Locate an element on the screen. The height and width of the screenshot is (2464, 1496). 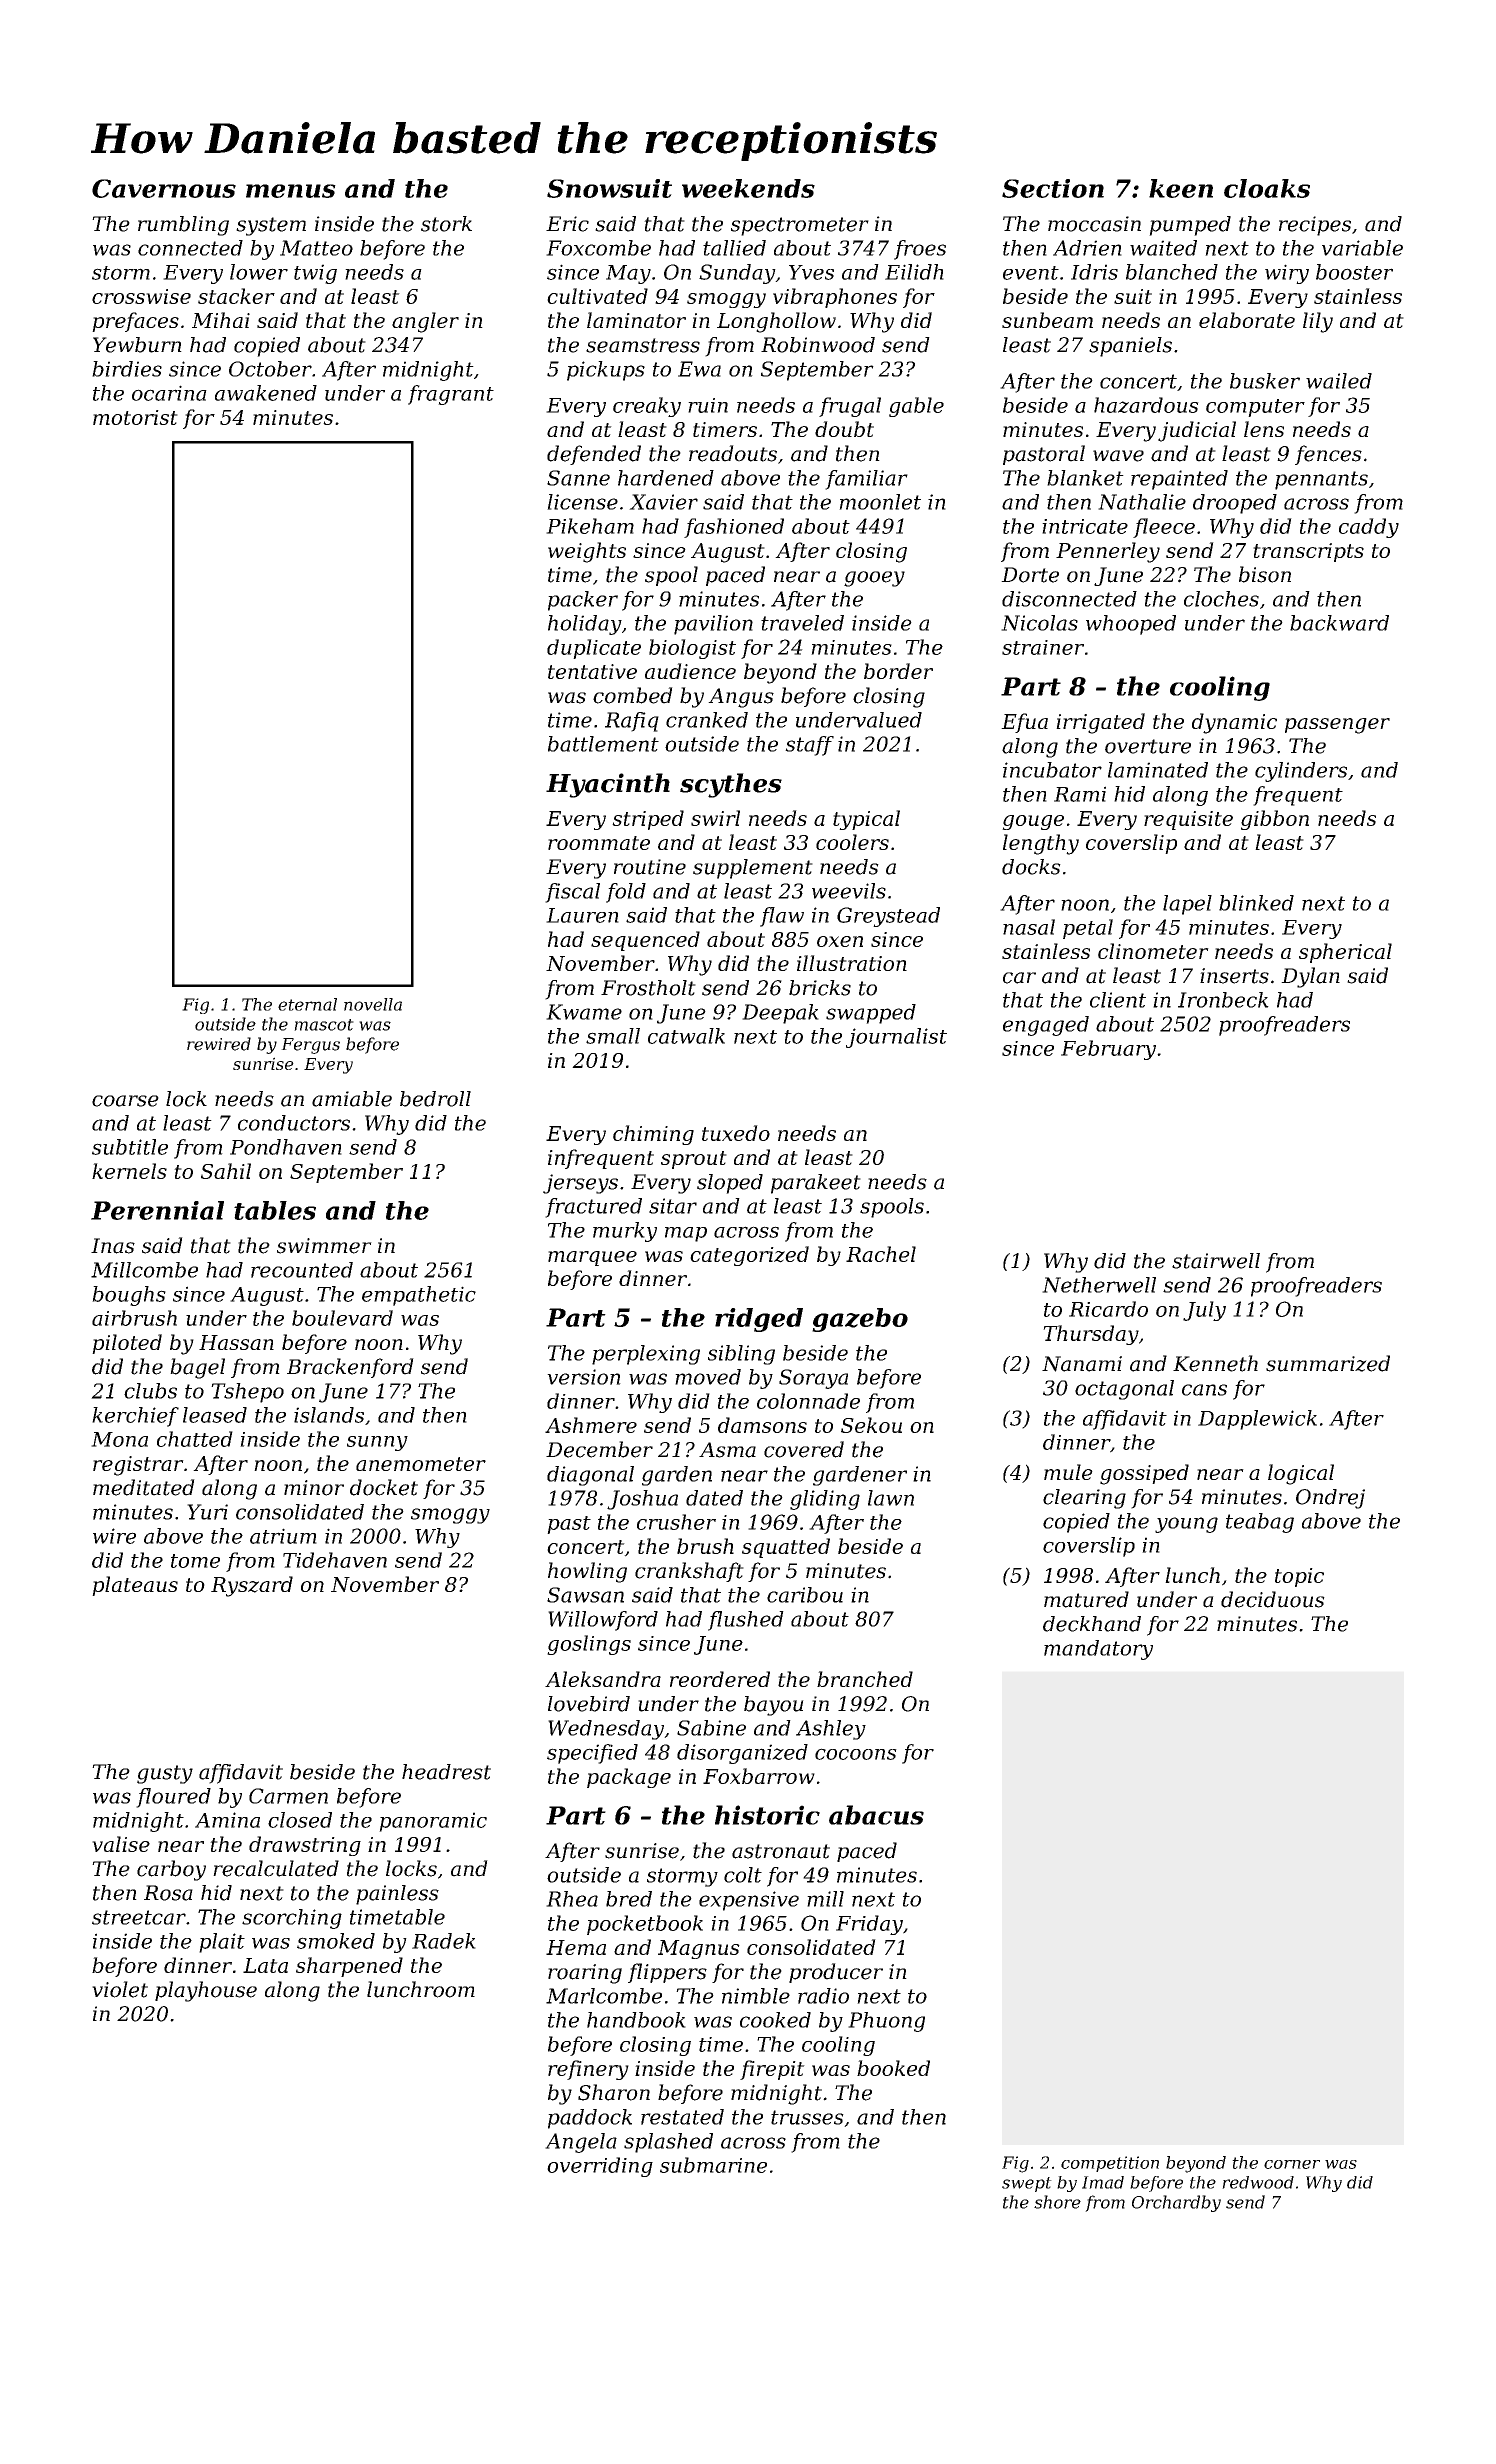
crosswise is located at coordinates (141, 296).
